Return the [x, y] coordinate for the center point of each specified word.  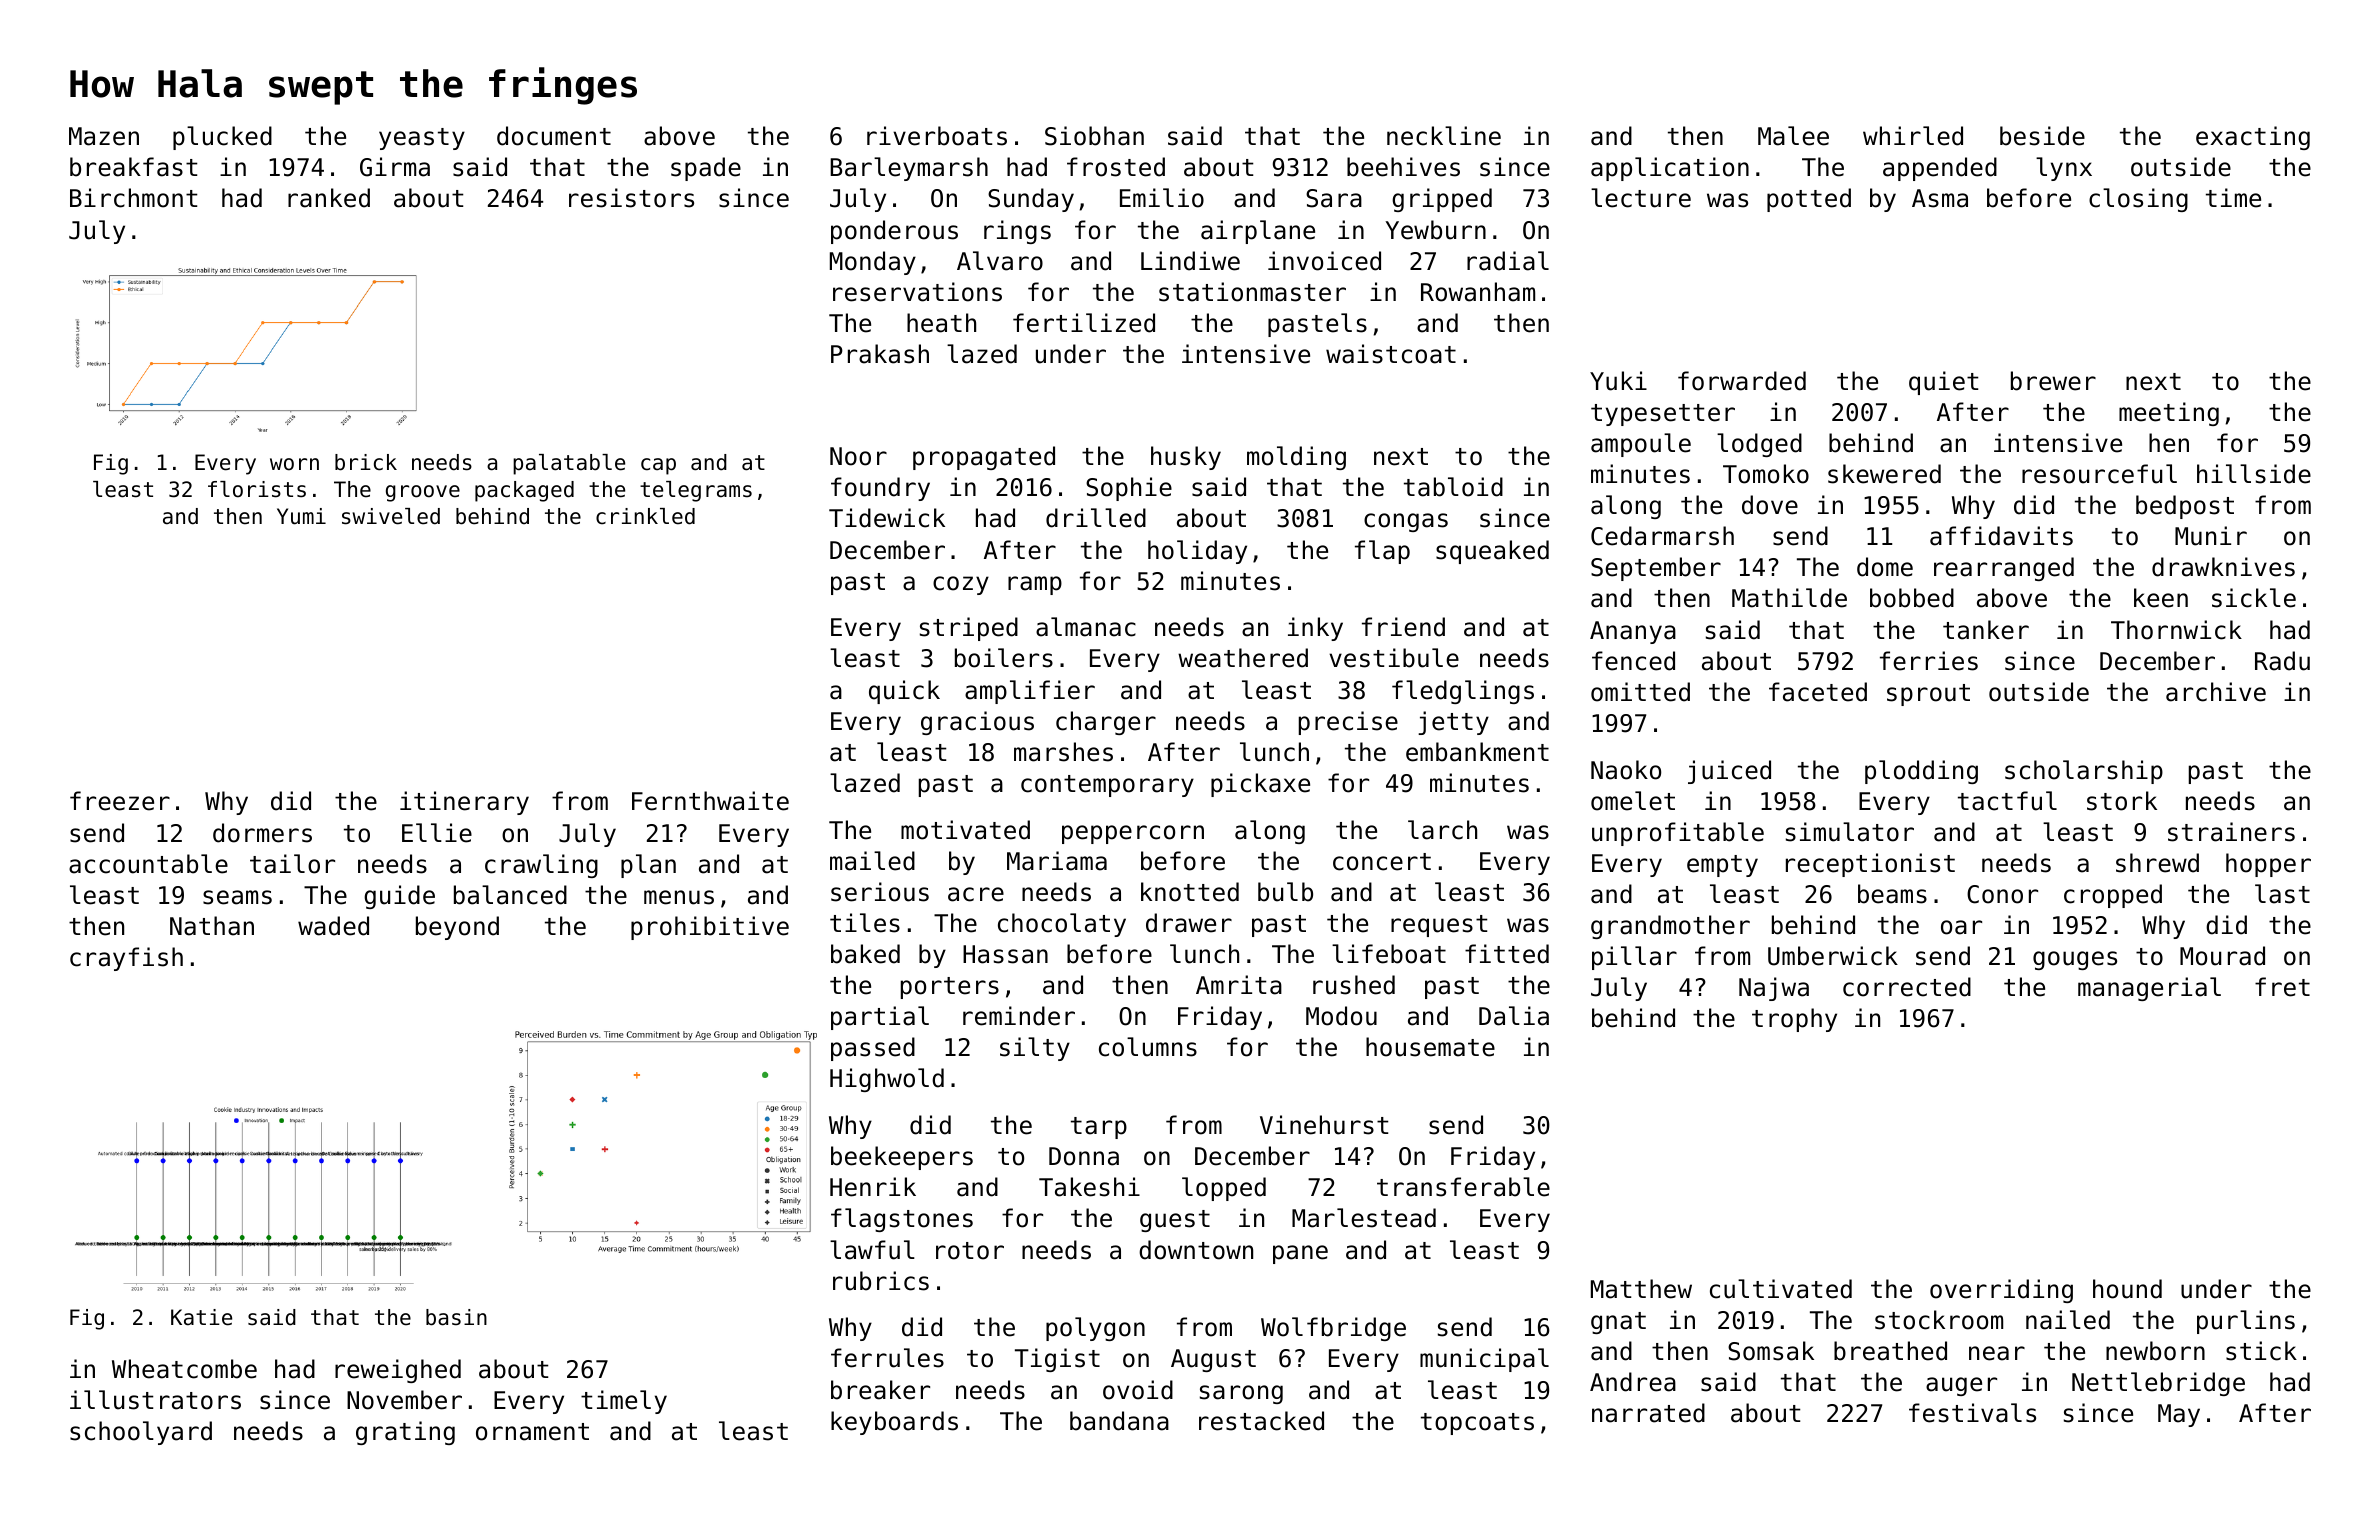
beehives [1403, 167]
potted [1809, 200]
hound [2127, 1289]
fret [2282, 987]
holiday [1197, 552]
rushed [1354, 985]
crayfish [126, 959]
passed [873, 1049]
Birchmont [134, 198]
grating [405, 1433]
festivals [1972, 1413]
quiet [1944, 383]
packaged [524, 491]
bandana [1119, 1421]
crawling [541, 866]
